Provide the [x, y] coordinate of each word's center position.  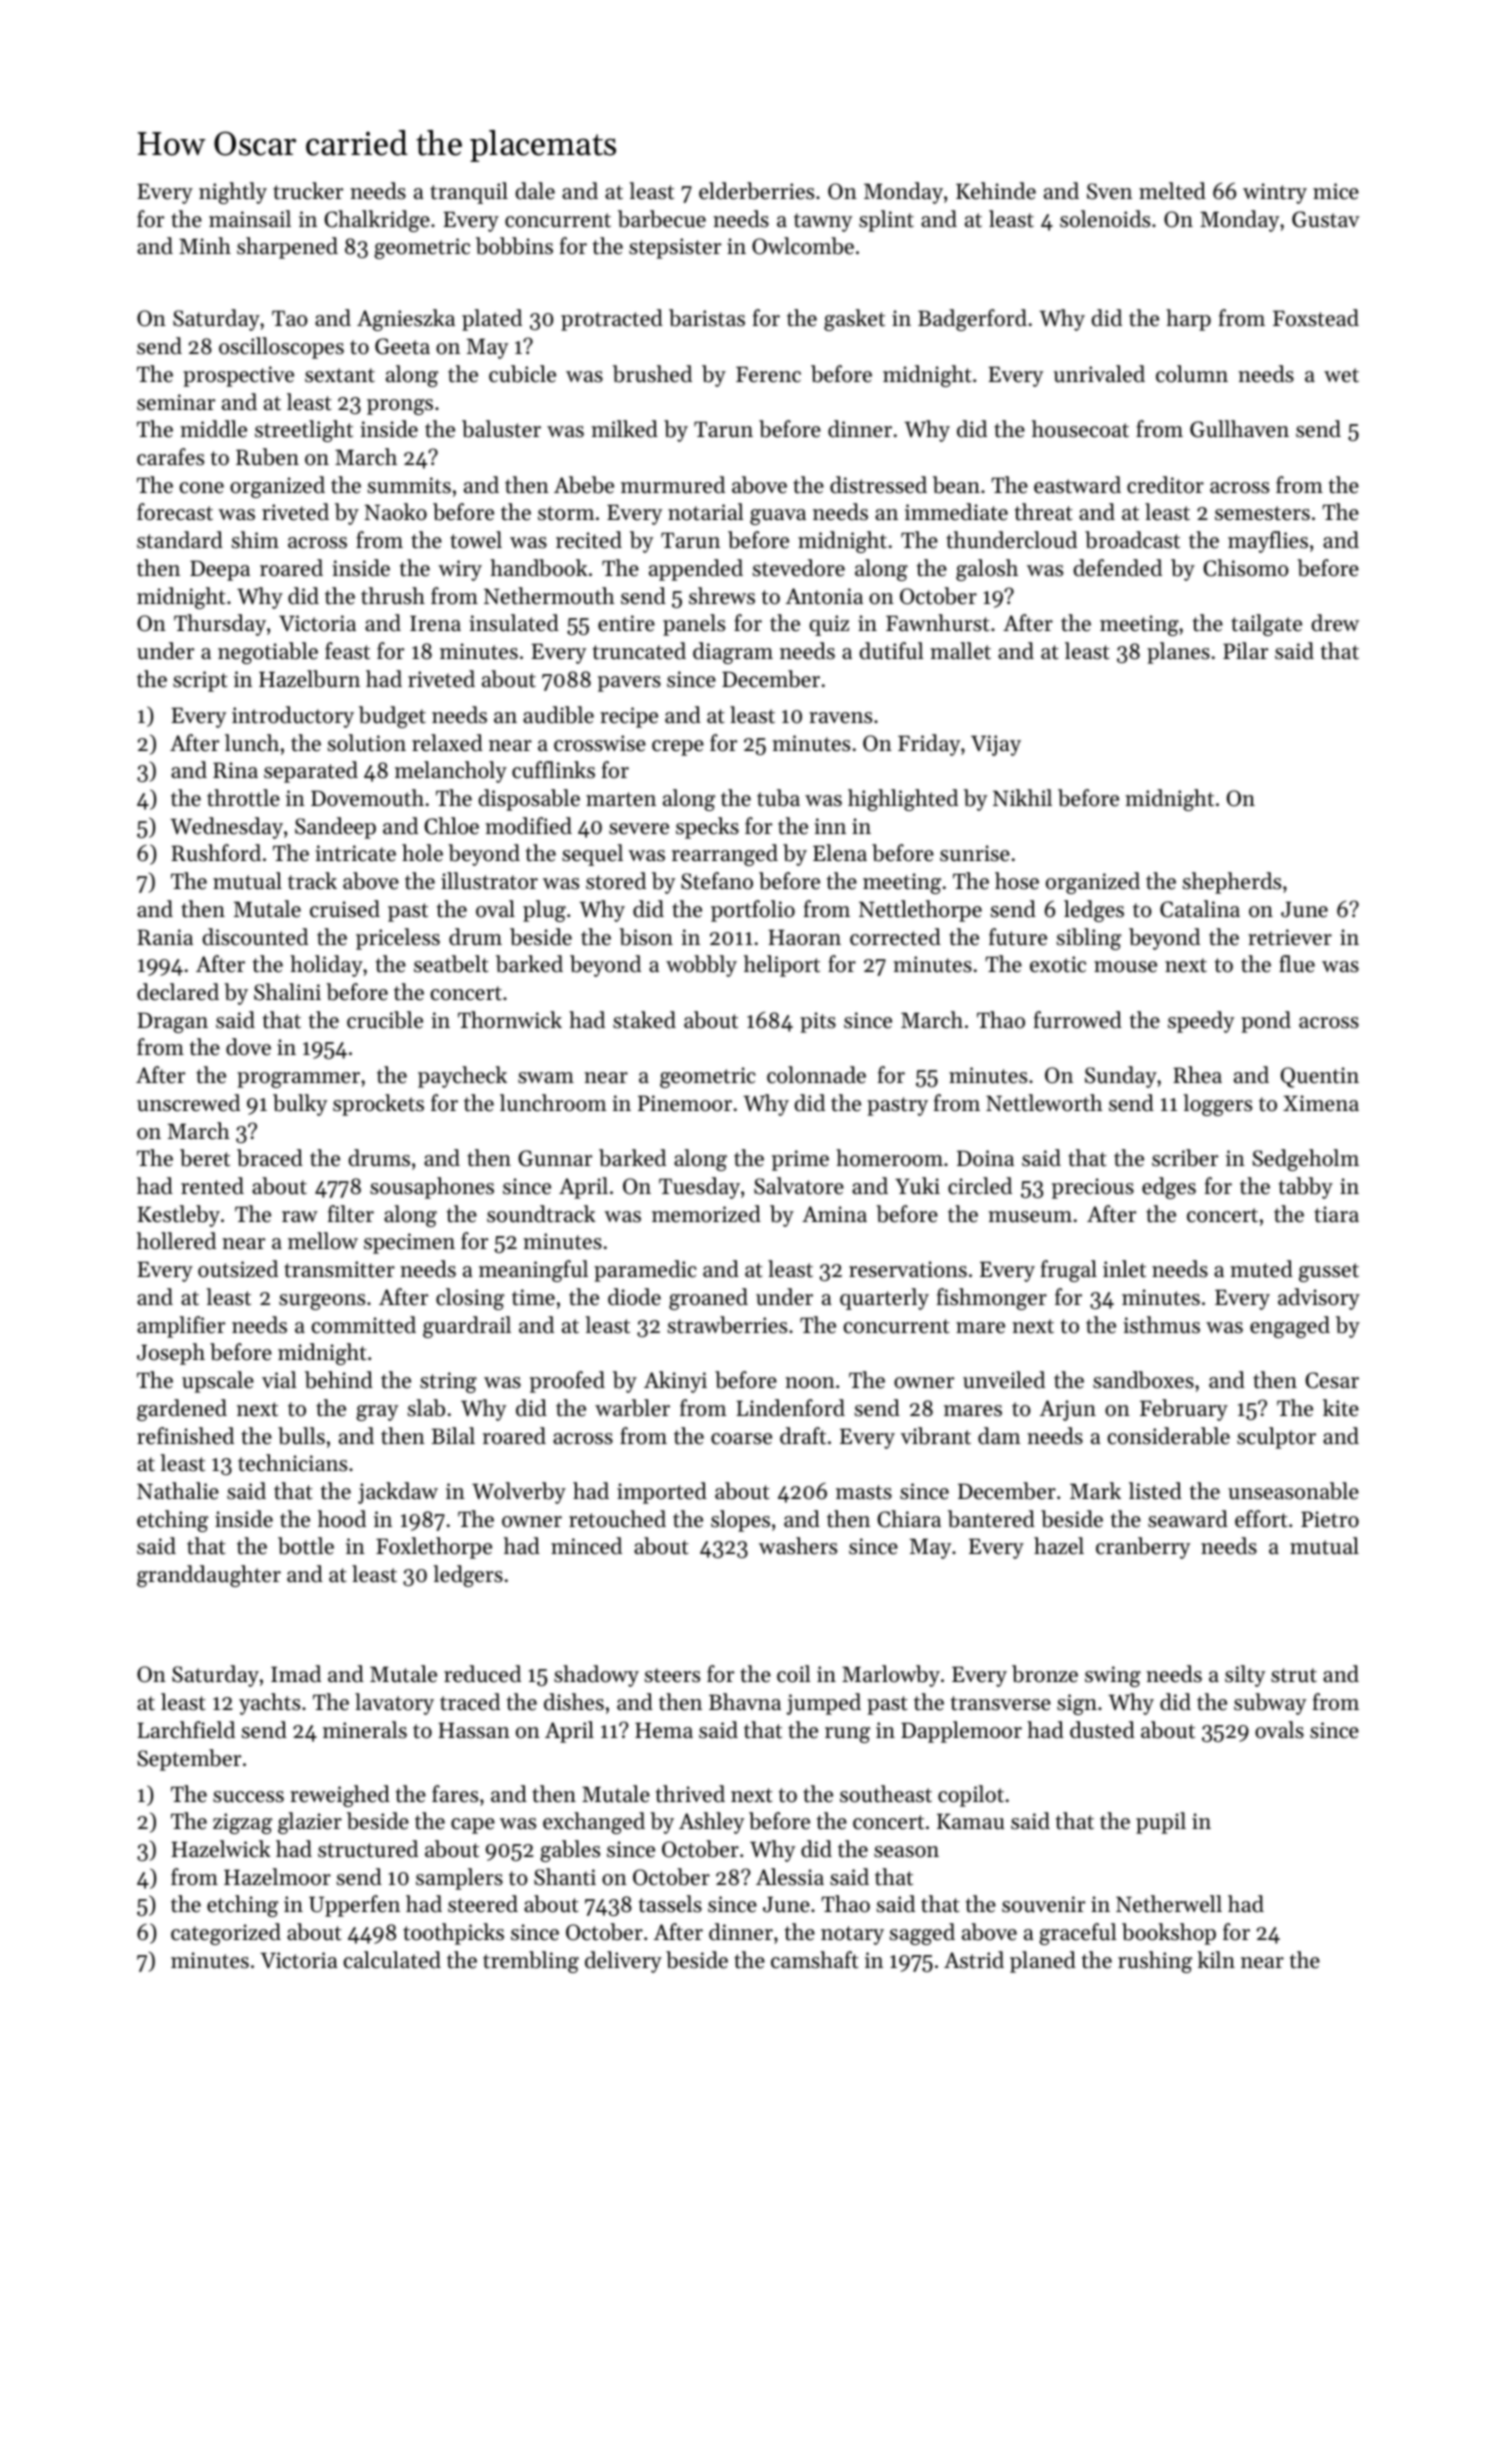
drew [1335, 623]
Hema [664, 1730]
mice [1336, 191]
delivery [623, 1962]
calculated [392, 1960]
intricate [355, 853]
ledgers [468, 1576]
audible [558, 715]
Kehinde [996, 191]
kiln [1216, 1959]
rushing [1155, 1962]
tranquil [469, 193]
